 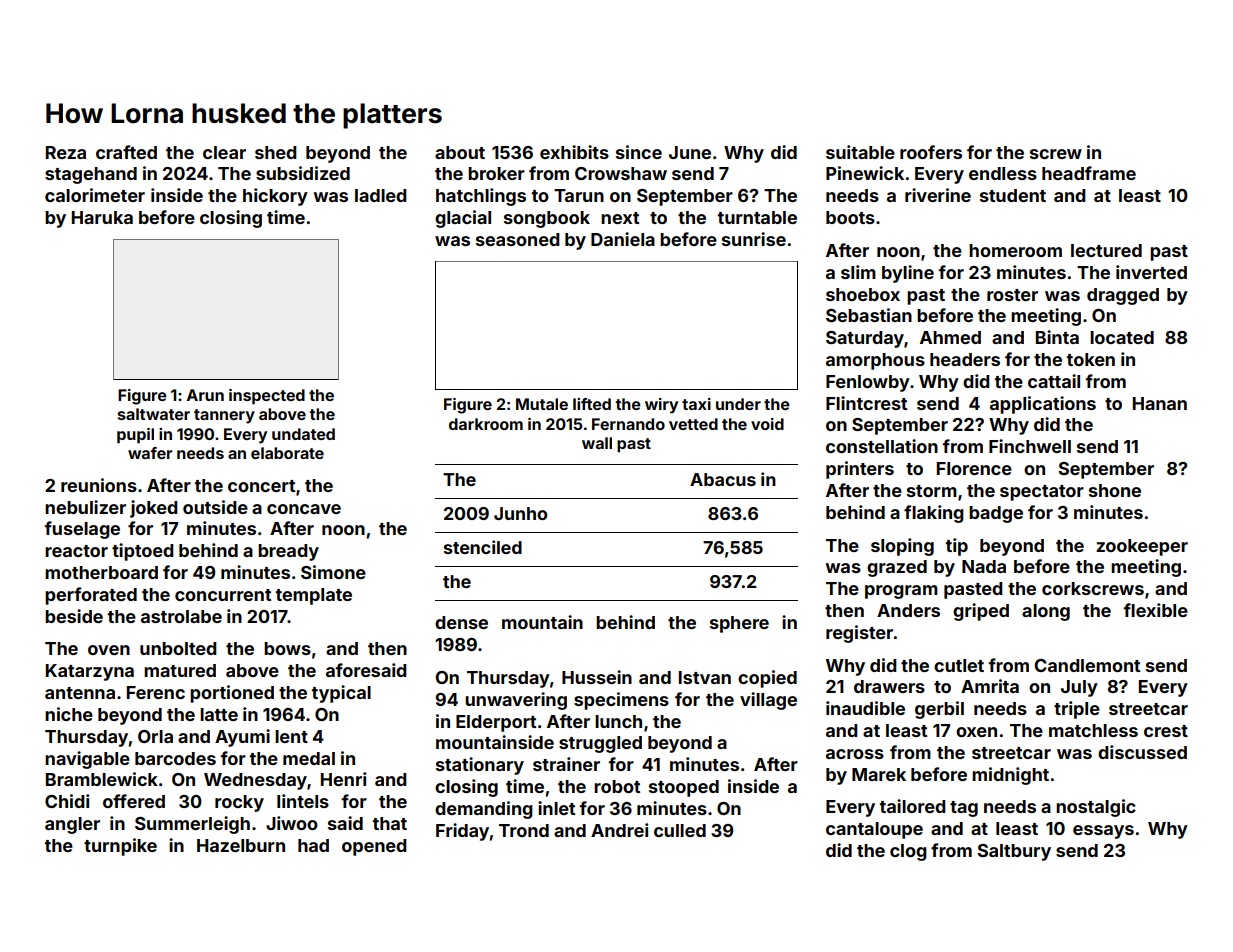 I want to click on Candlemont, so click(x=1087, y=665).
